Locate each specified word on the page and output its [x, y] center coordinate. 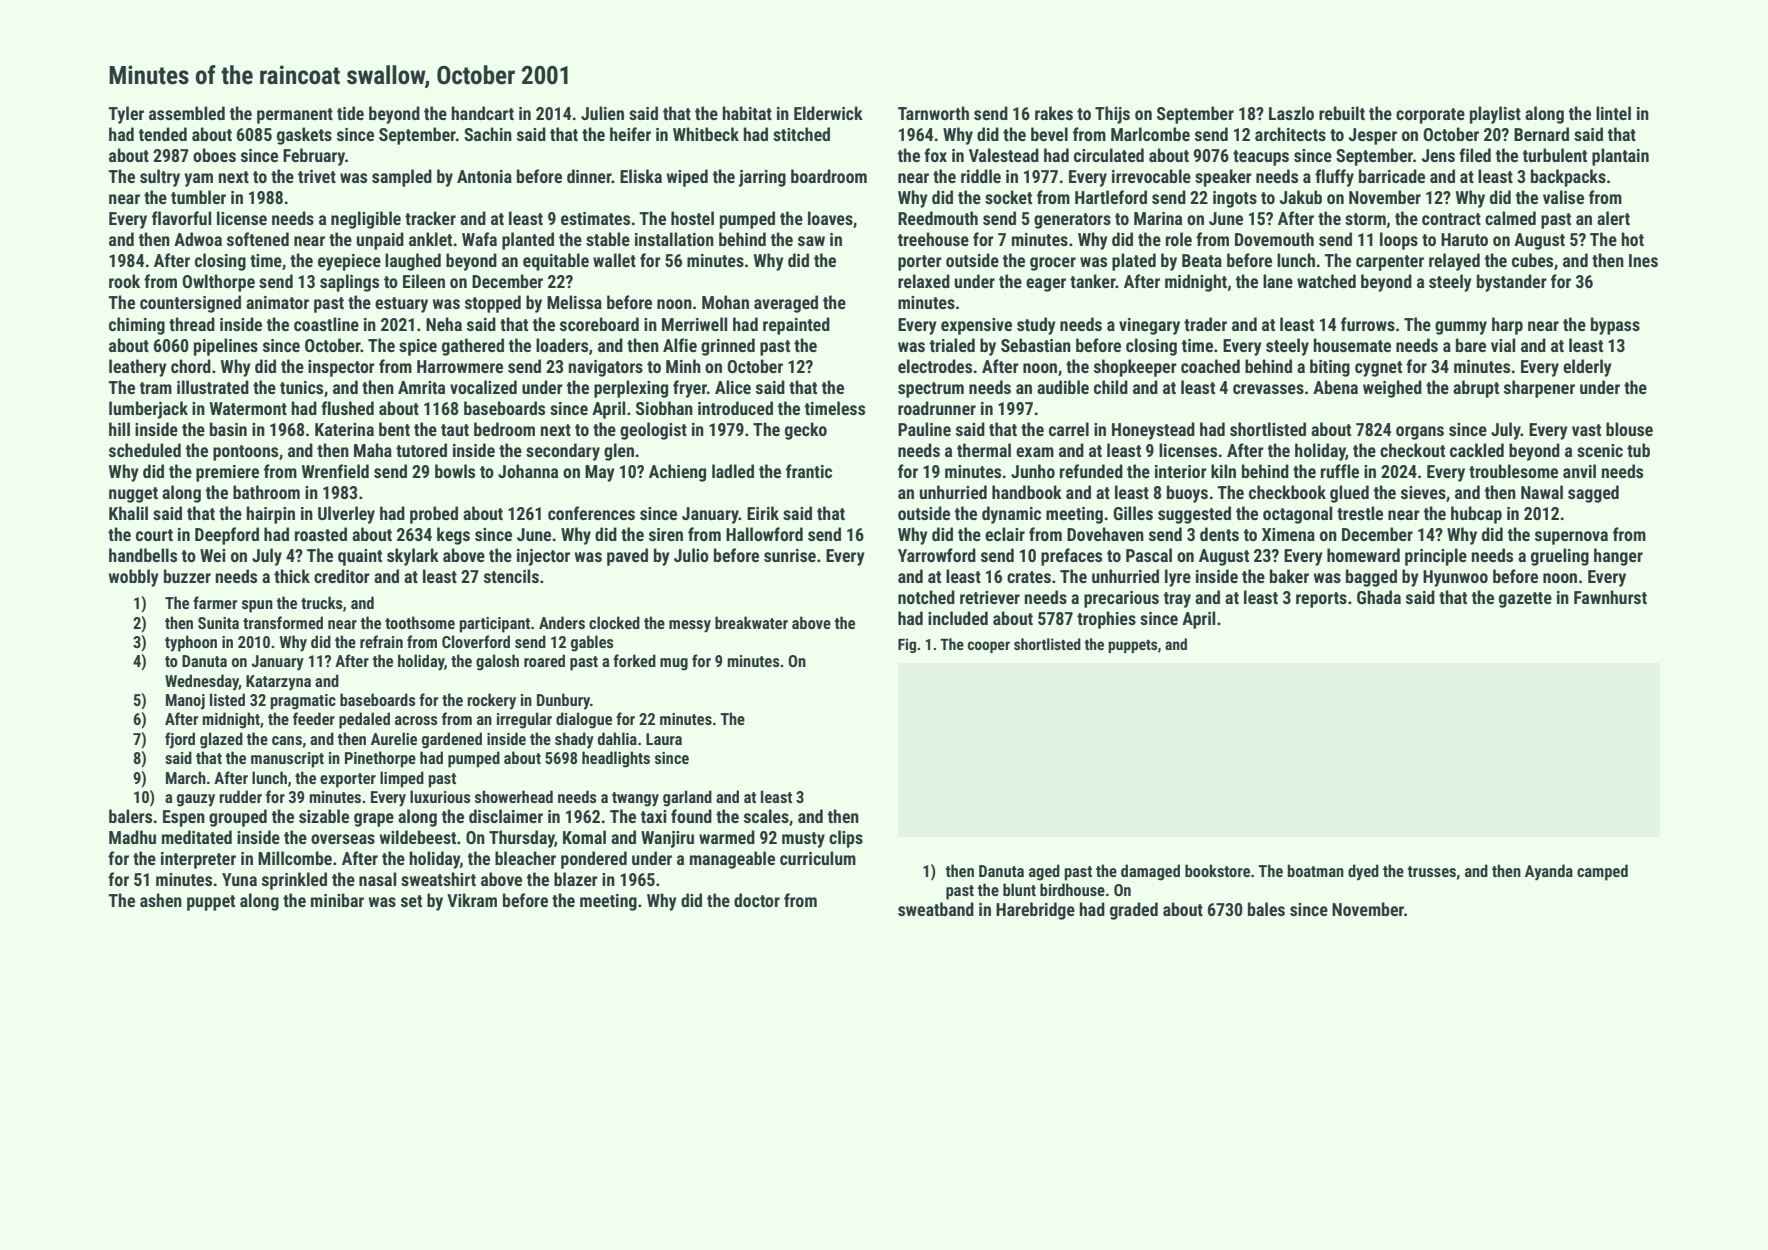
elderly [1587, 368]
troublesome [1513, 471]
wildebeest [417, 837]
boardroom [829, 176]
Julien [602, 113]
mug [674, 664]
